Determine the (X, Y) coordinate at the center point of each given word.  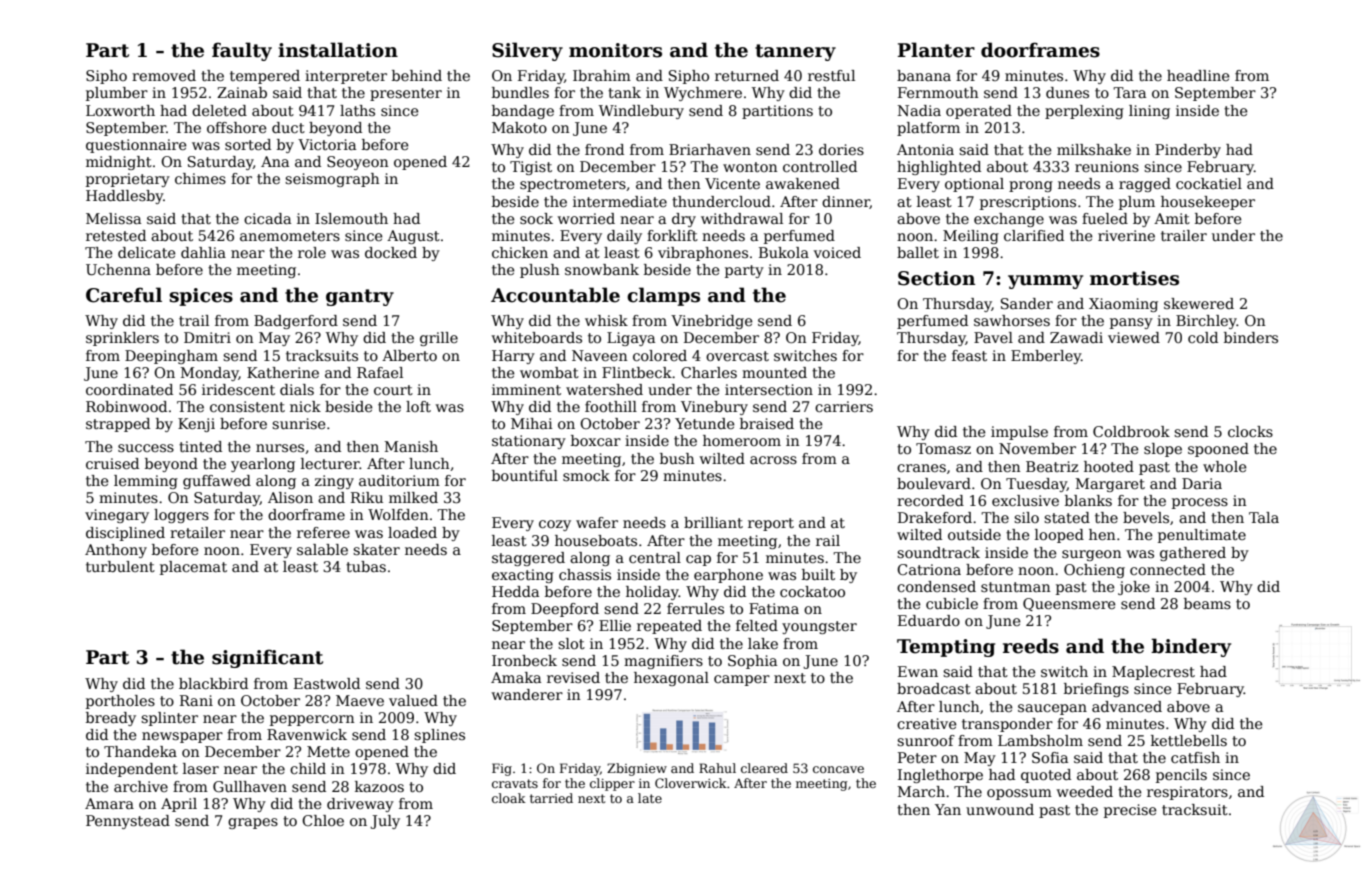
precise (1130, 811)
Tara (1129, 92)
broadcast (934, 688)
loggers (181, 516)
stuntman (1016, 587)
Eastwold (327, 683)
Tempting (946, 648)
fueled (1105, 218)
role (312, 252)
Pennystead (128, 822)
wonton (750, 167)
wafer (597, 522)
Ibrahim (602, 75)
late (650, 798)
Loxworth (120, 110)
